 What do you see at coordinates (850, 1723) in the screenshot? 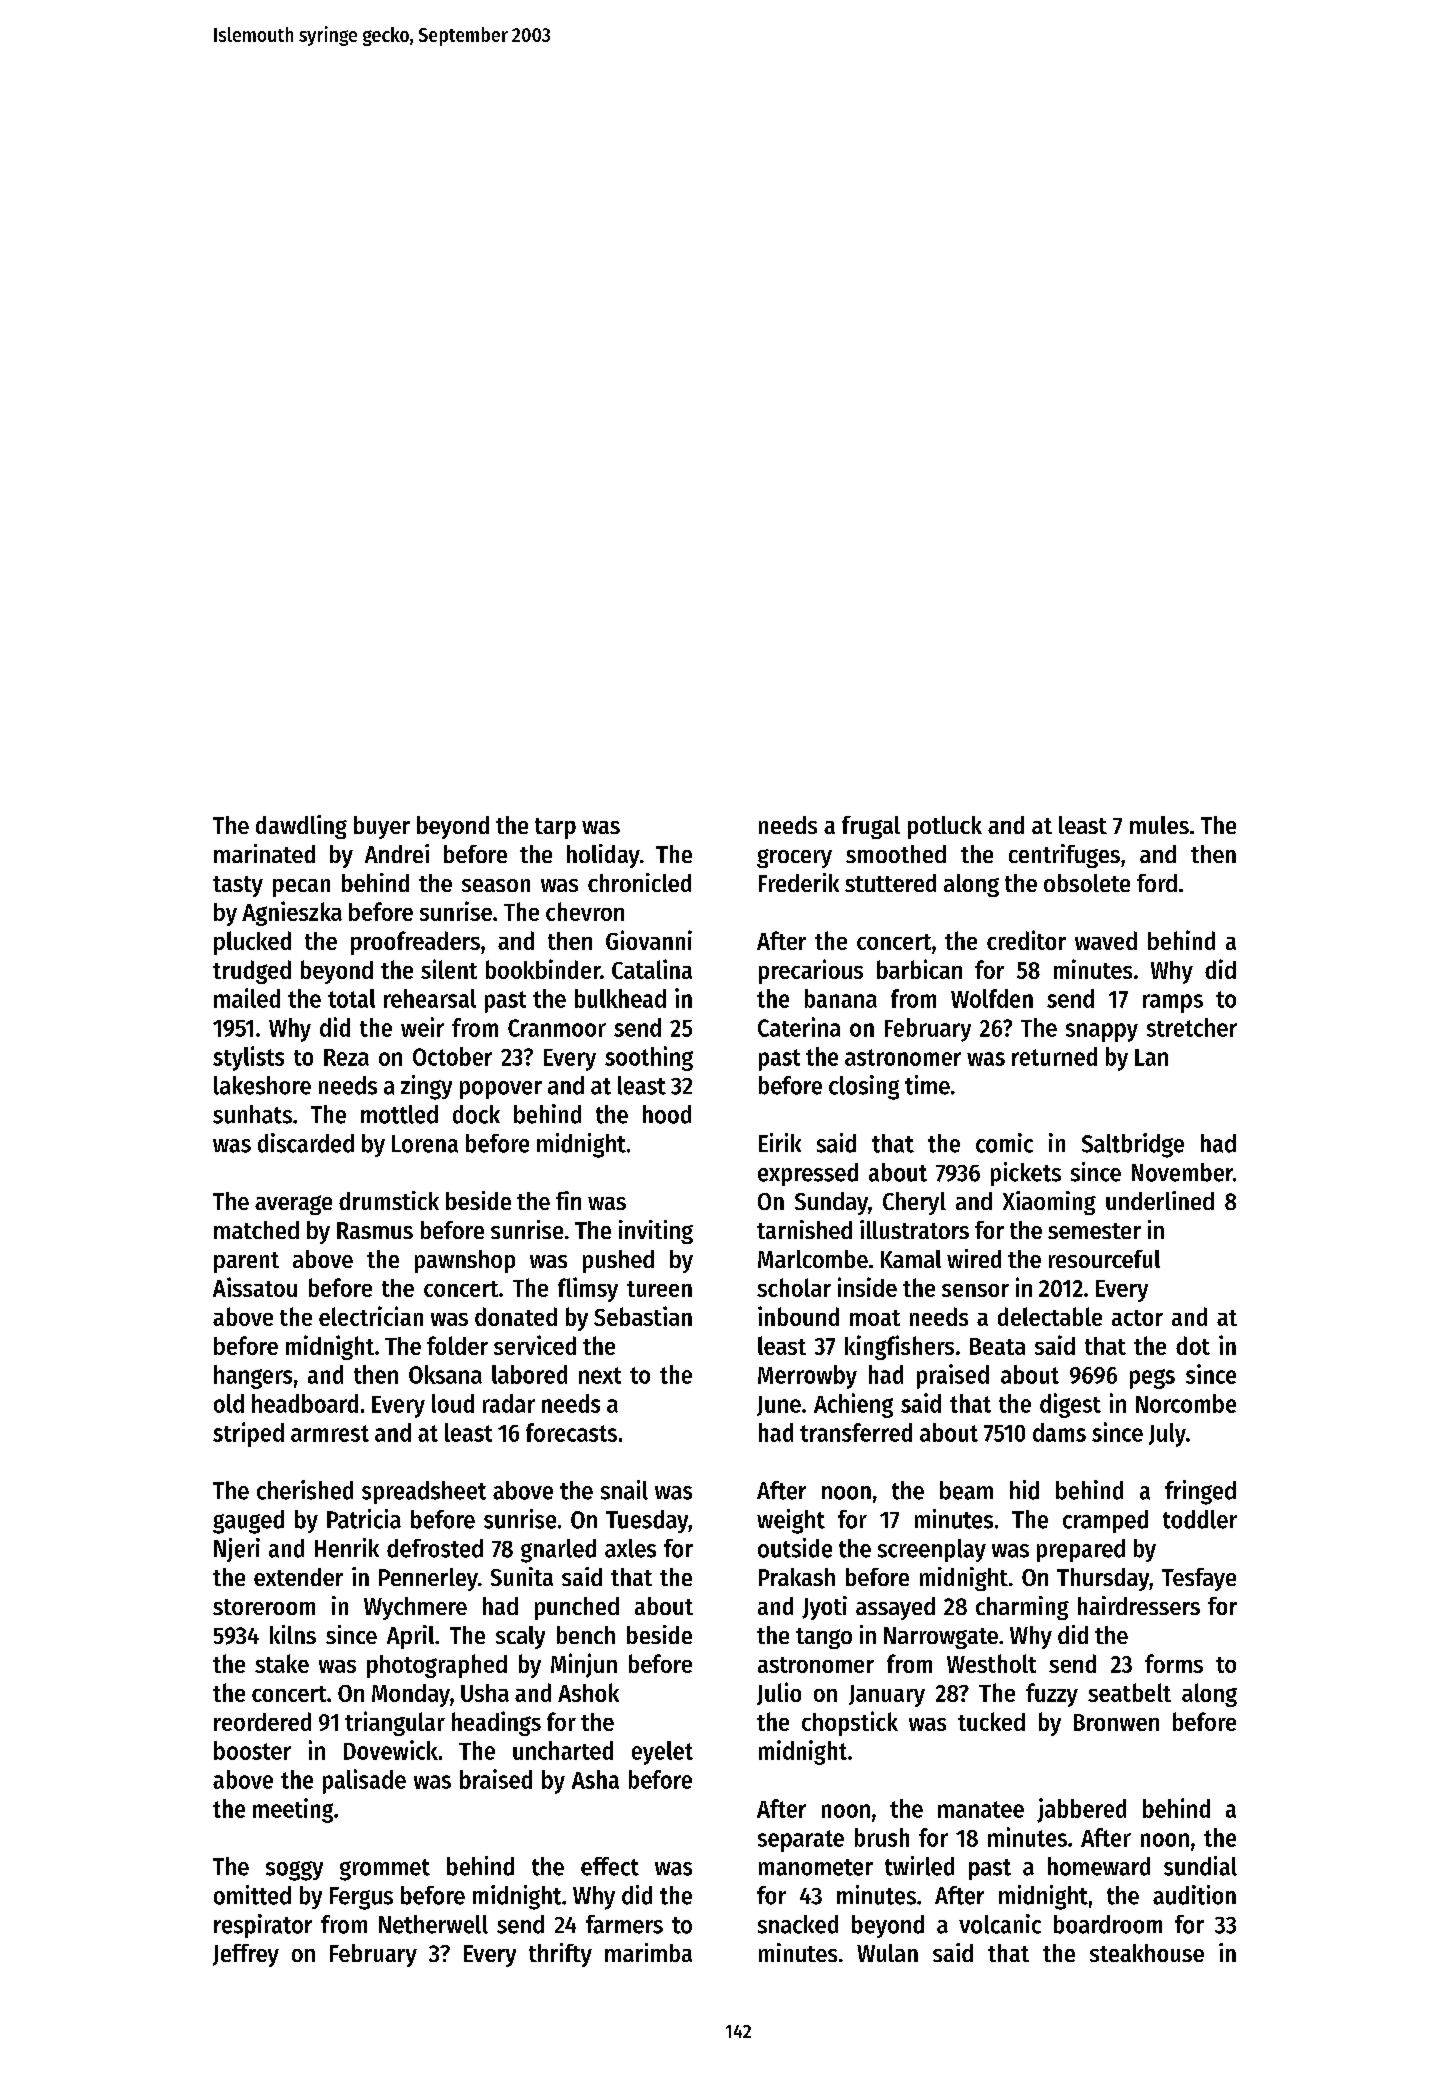
I see `chopstick` at bounding box center [850, 1723].
